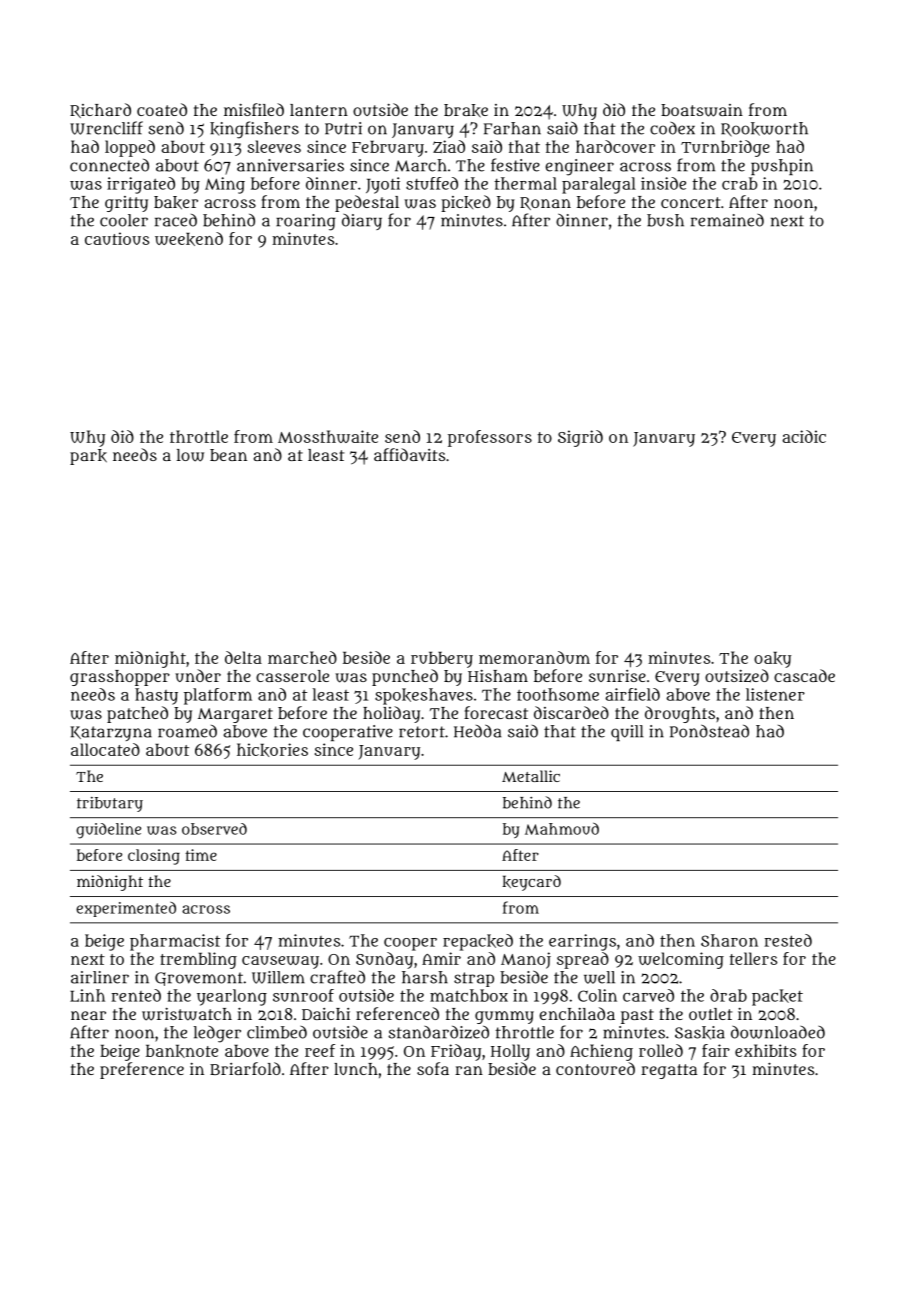  Describe the element at coordinates (235, 715) in the page. I see `Margaret` at that location.
